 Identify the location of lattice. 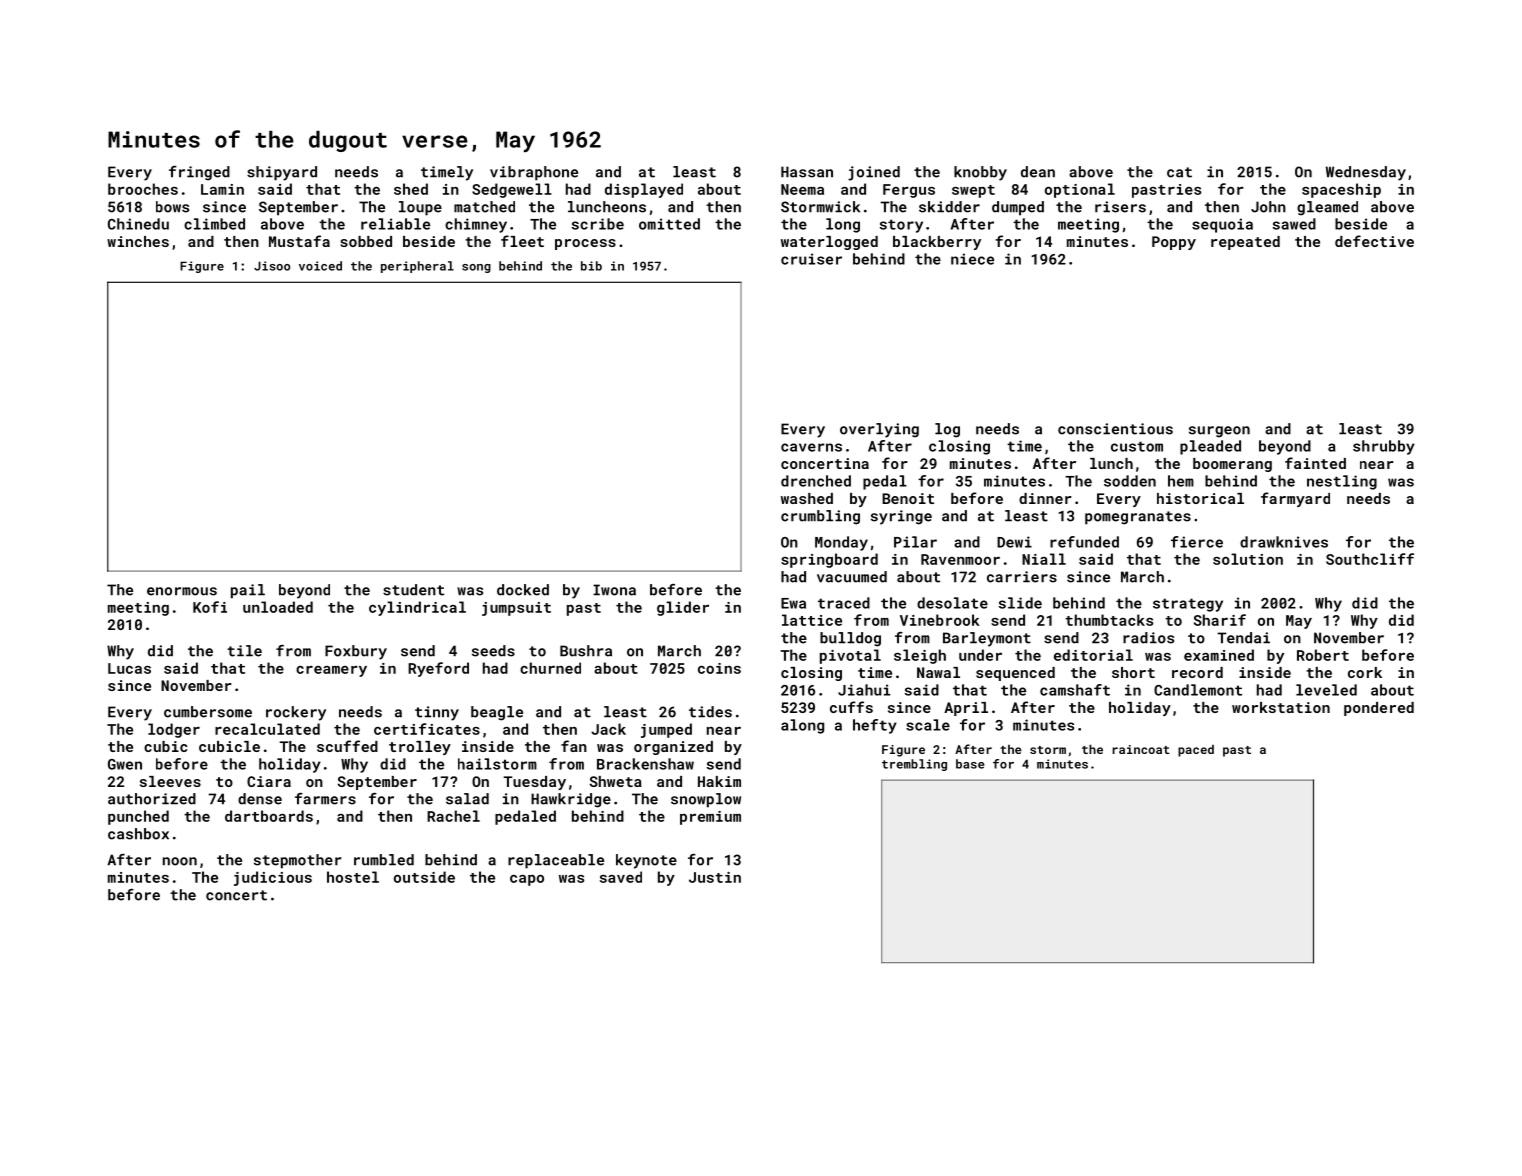
(812, 620).
